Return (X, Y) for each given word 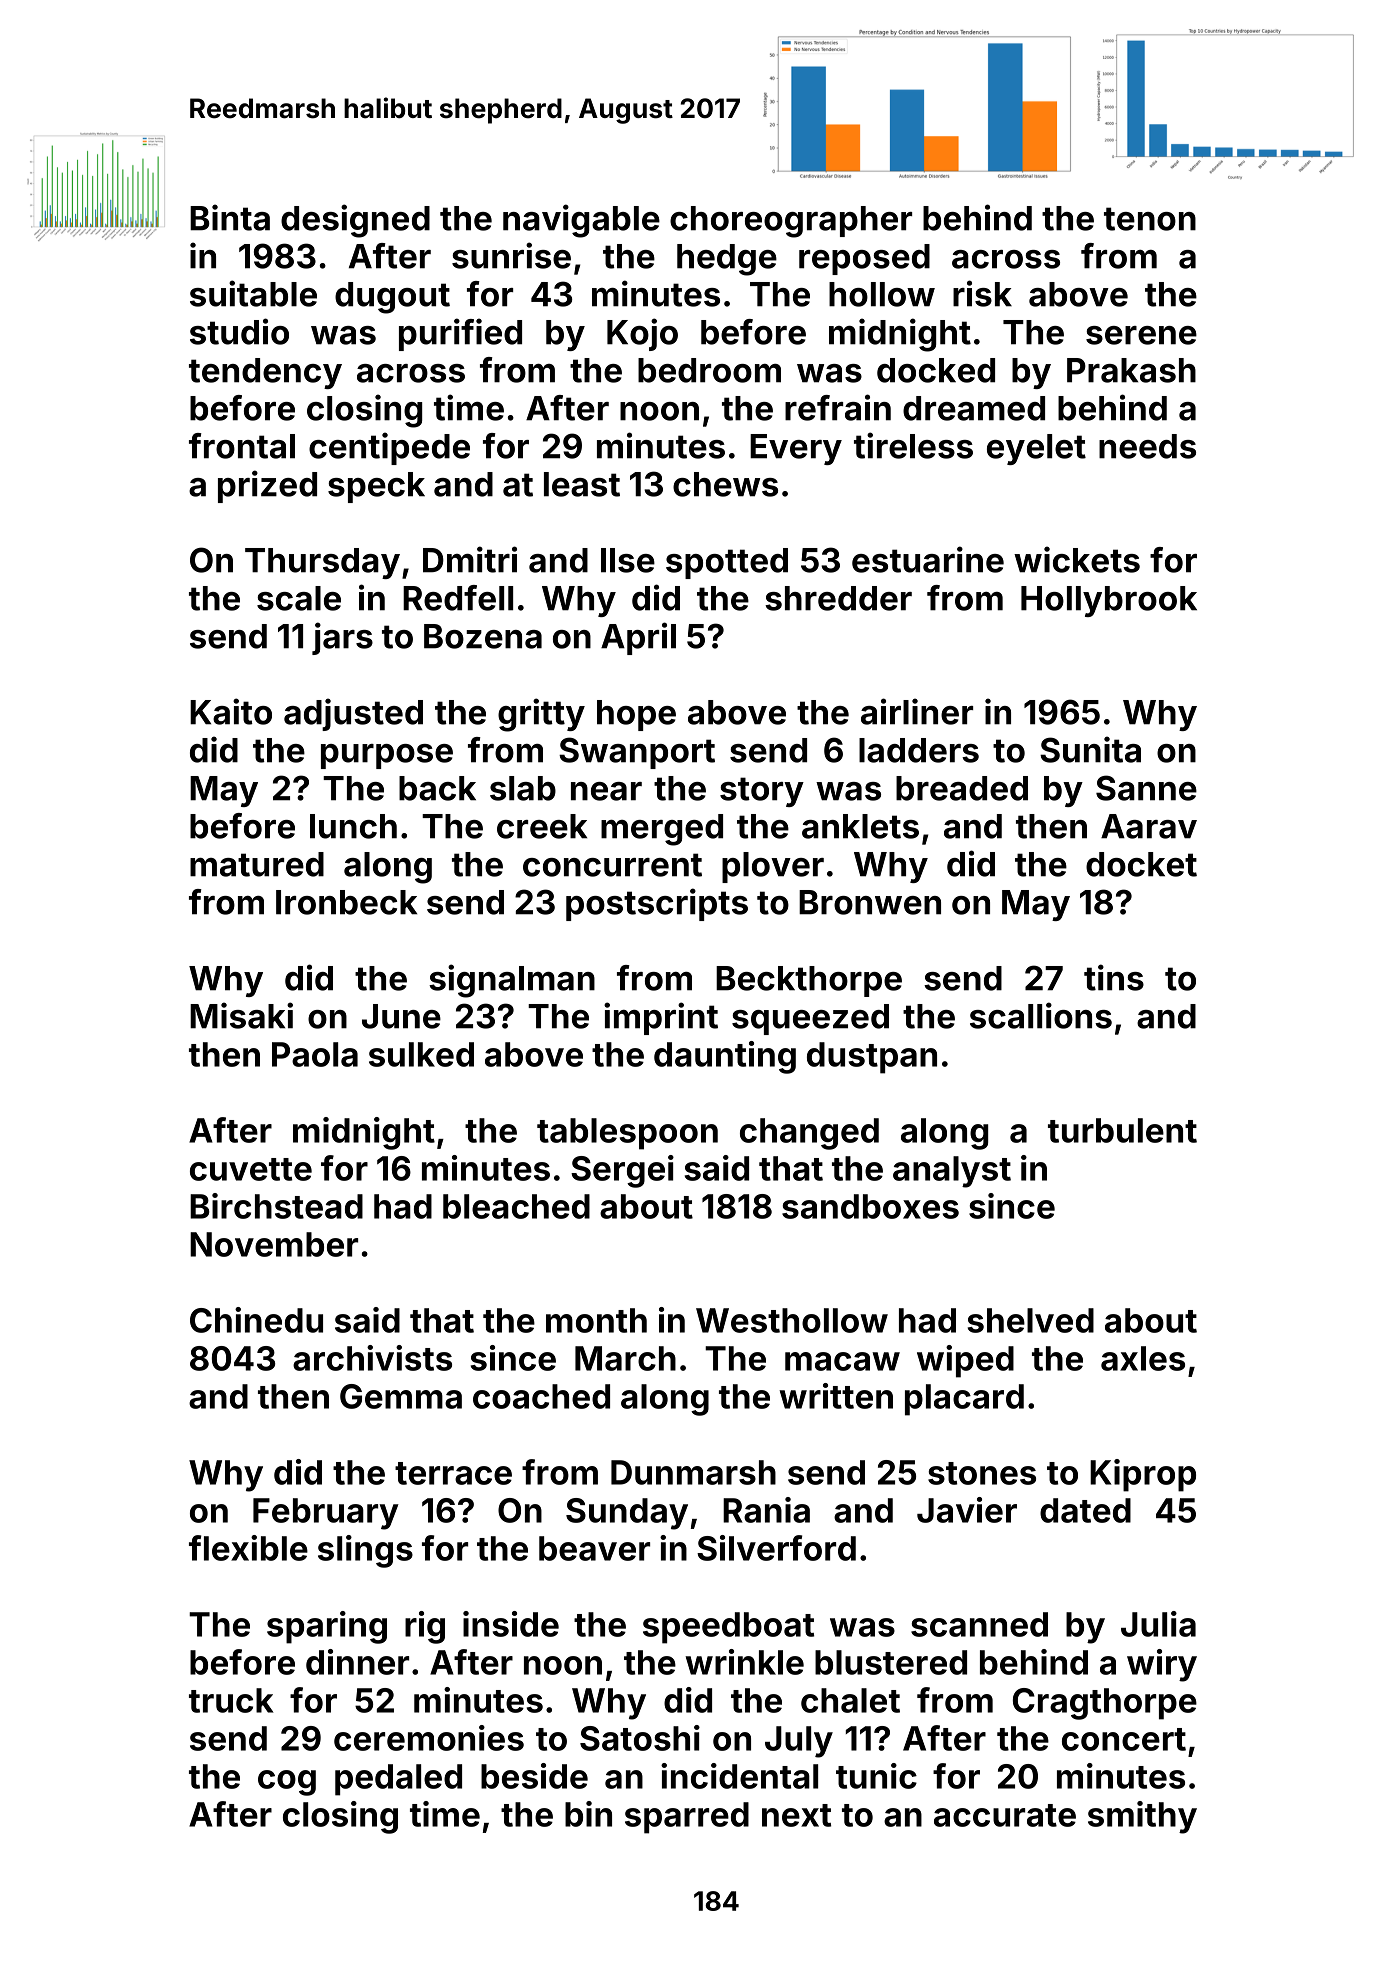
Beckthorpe (809, 981)
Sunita (1090, 749)
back (437, 788)
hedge (727, 260)
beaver (594, 1548)
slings (365, 1551)
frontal (242, 446)
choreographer (791, 222)
